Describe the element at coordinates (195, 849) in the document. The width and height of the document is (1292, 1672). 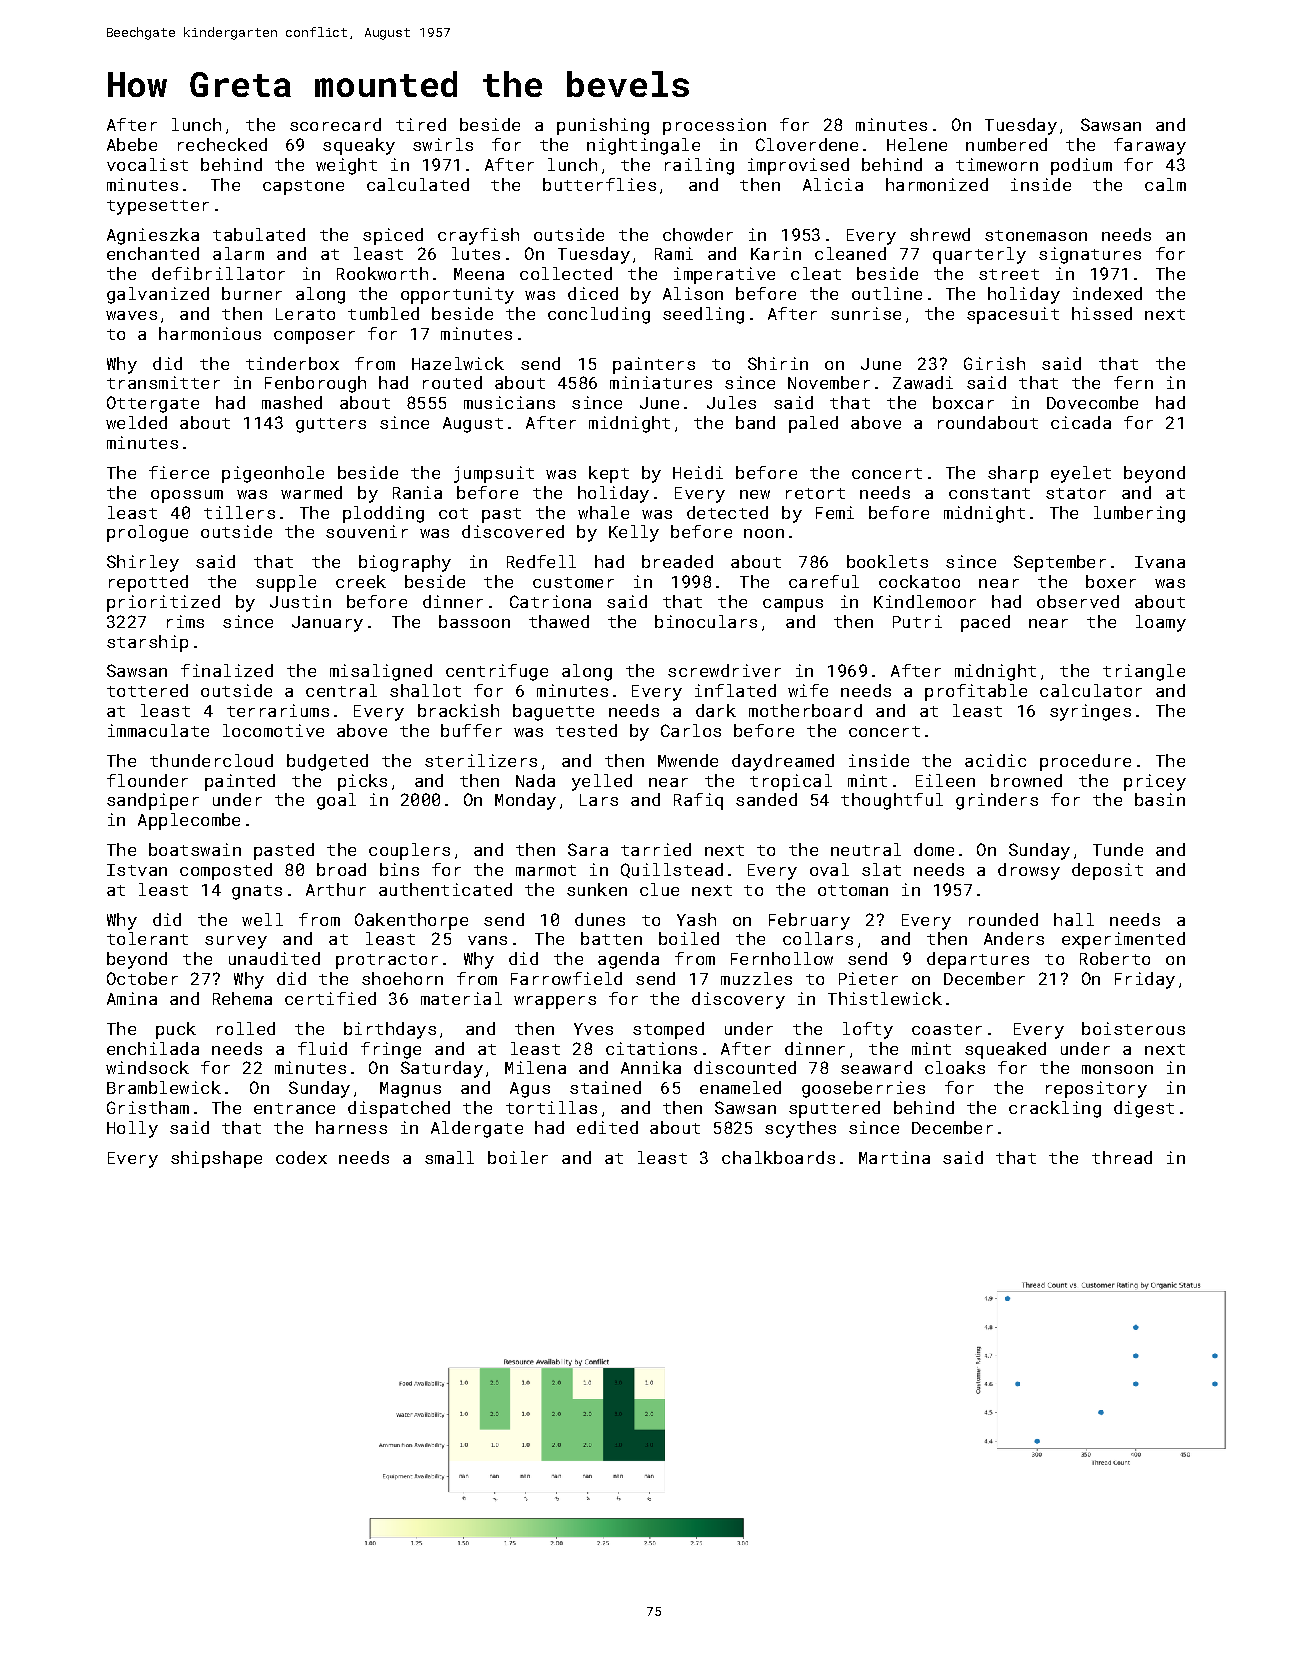
I see `boatswain` at that location.
